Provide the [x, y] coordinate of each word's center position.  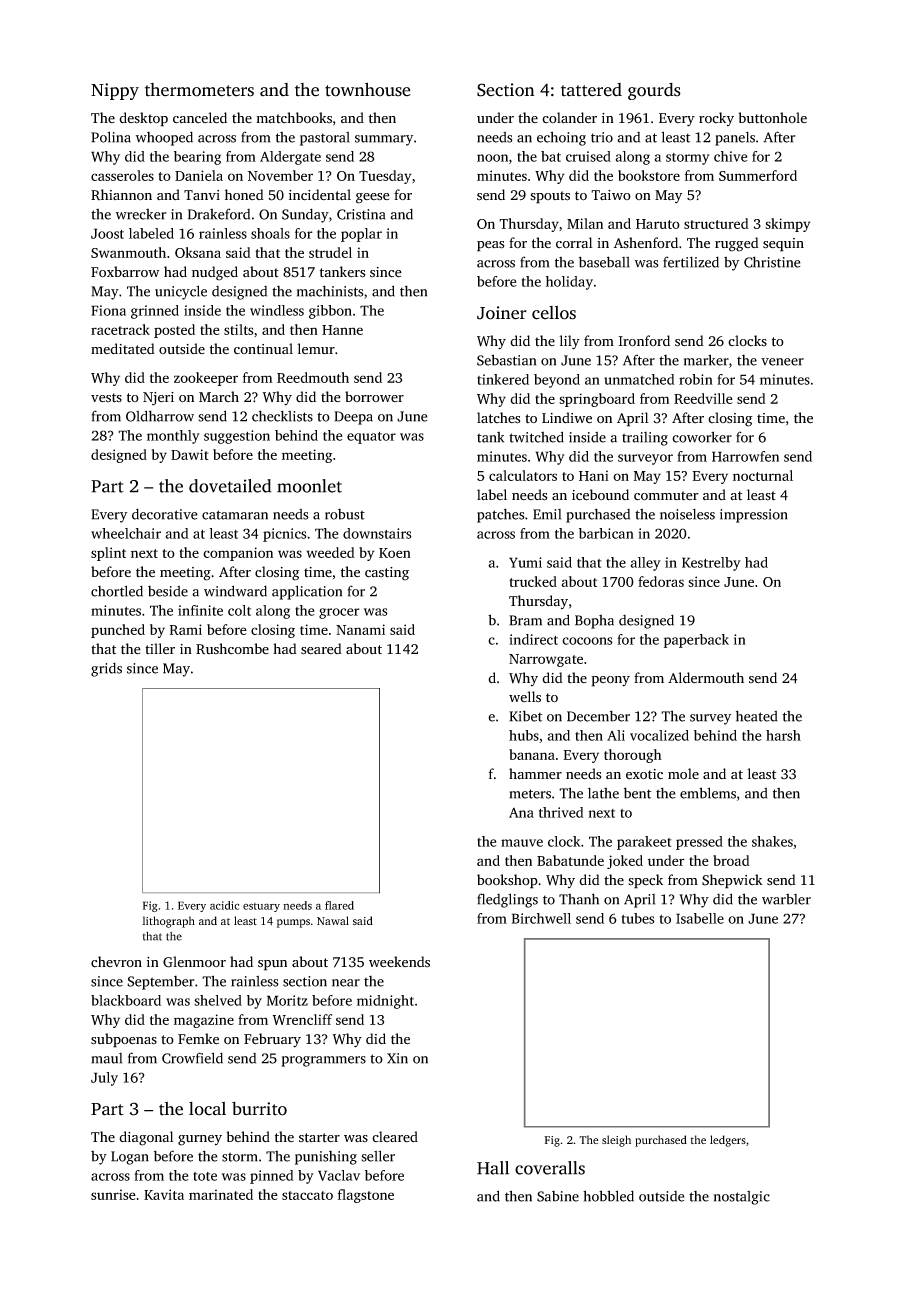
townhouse [368, 89]
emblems [708, 793]
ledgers [728, 1141]
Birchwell [541, 918]
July [104, 1079]
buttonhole [772, 118]
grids [106, 669]
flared [339, 905]
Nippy [115, 91]
